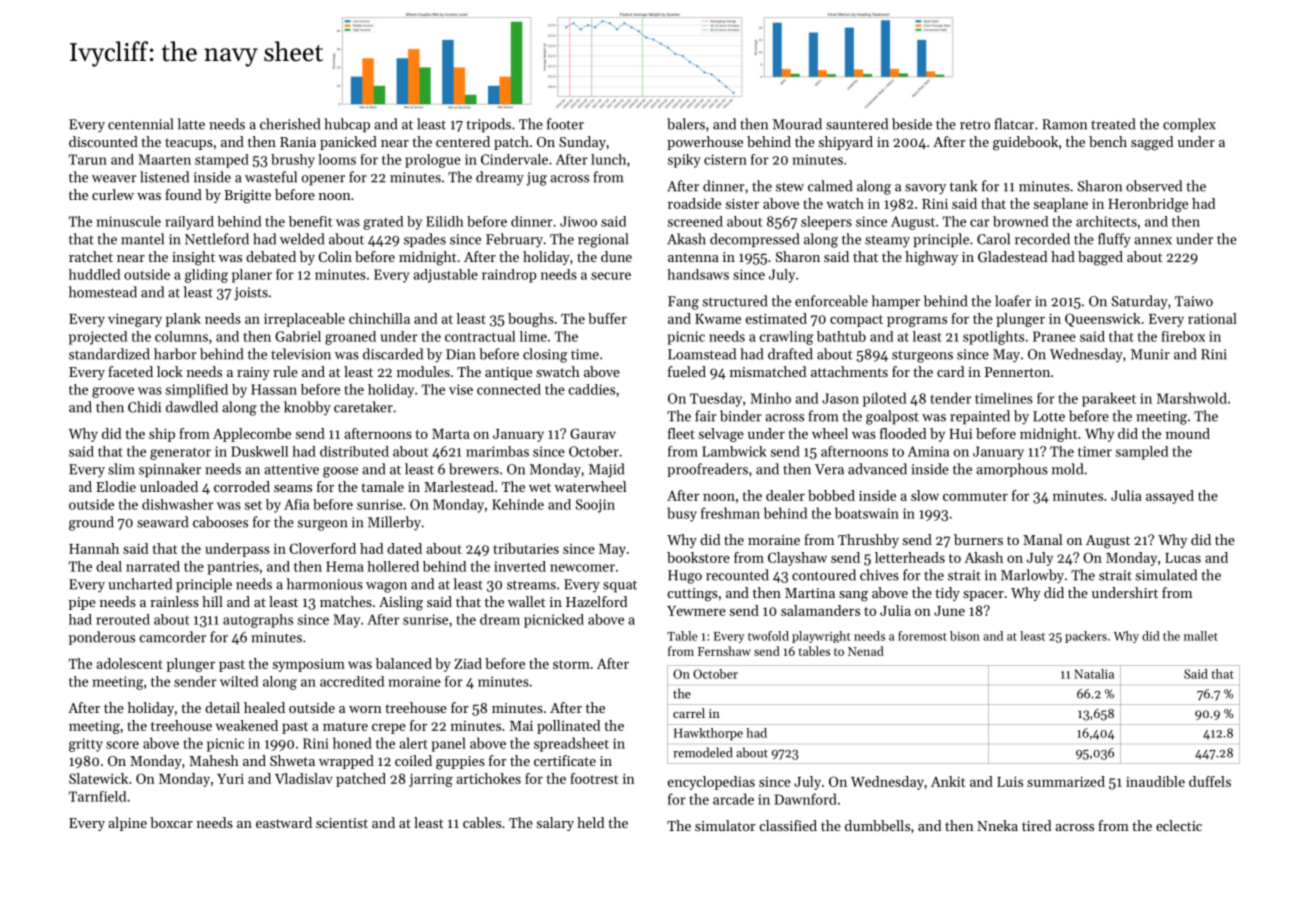  I want to click on simulated, so click(1166, 575).
